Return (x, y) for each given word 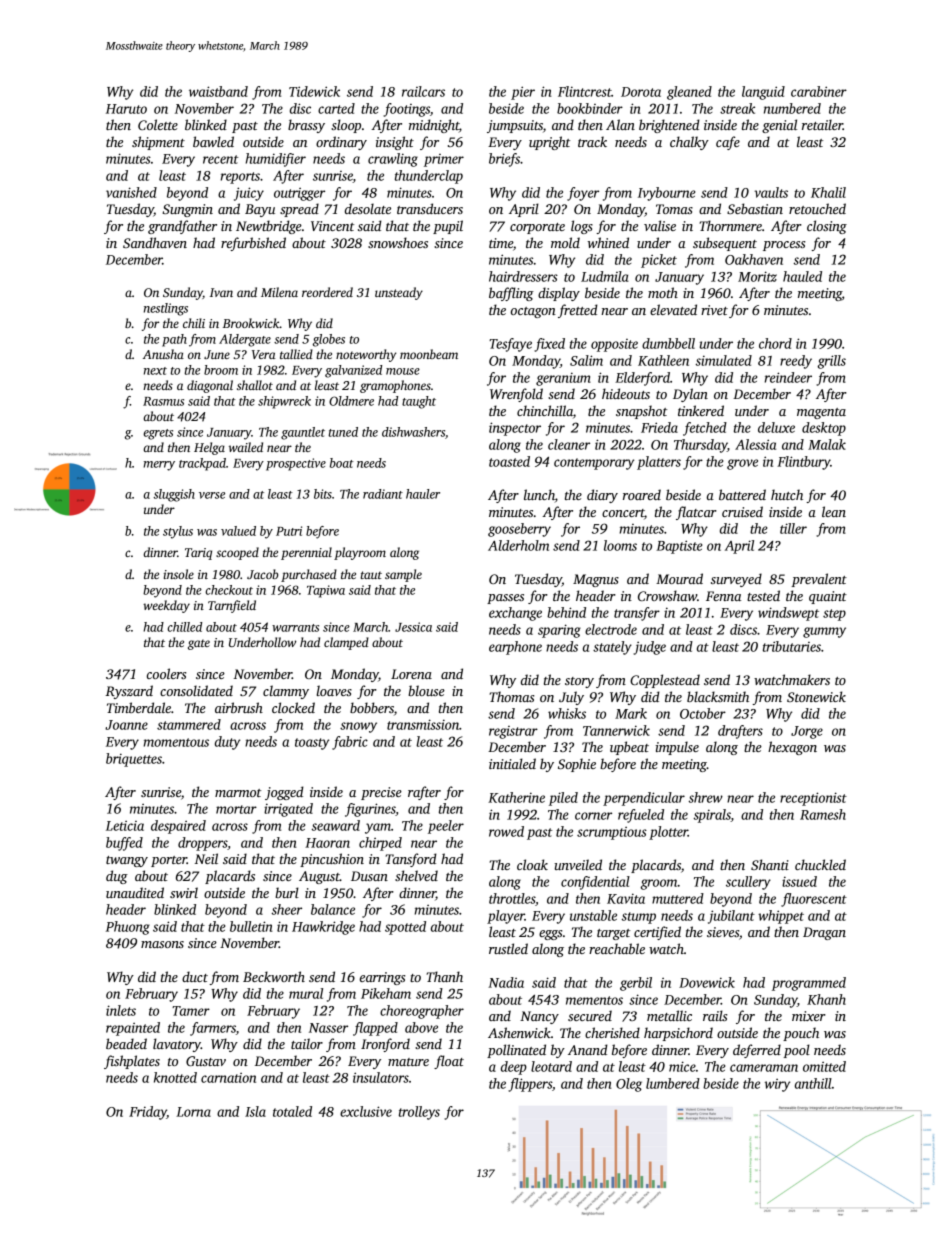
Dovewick (707, 982)
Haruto (126, 109)
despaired (178, 827)
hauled (802, 276)
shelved (416, 875)
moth (663, 292)
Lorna (193, 1112)
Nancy (539, 1017)
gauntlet (303, 433)
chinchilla (545, 410)
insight (395, 143)
